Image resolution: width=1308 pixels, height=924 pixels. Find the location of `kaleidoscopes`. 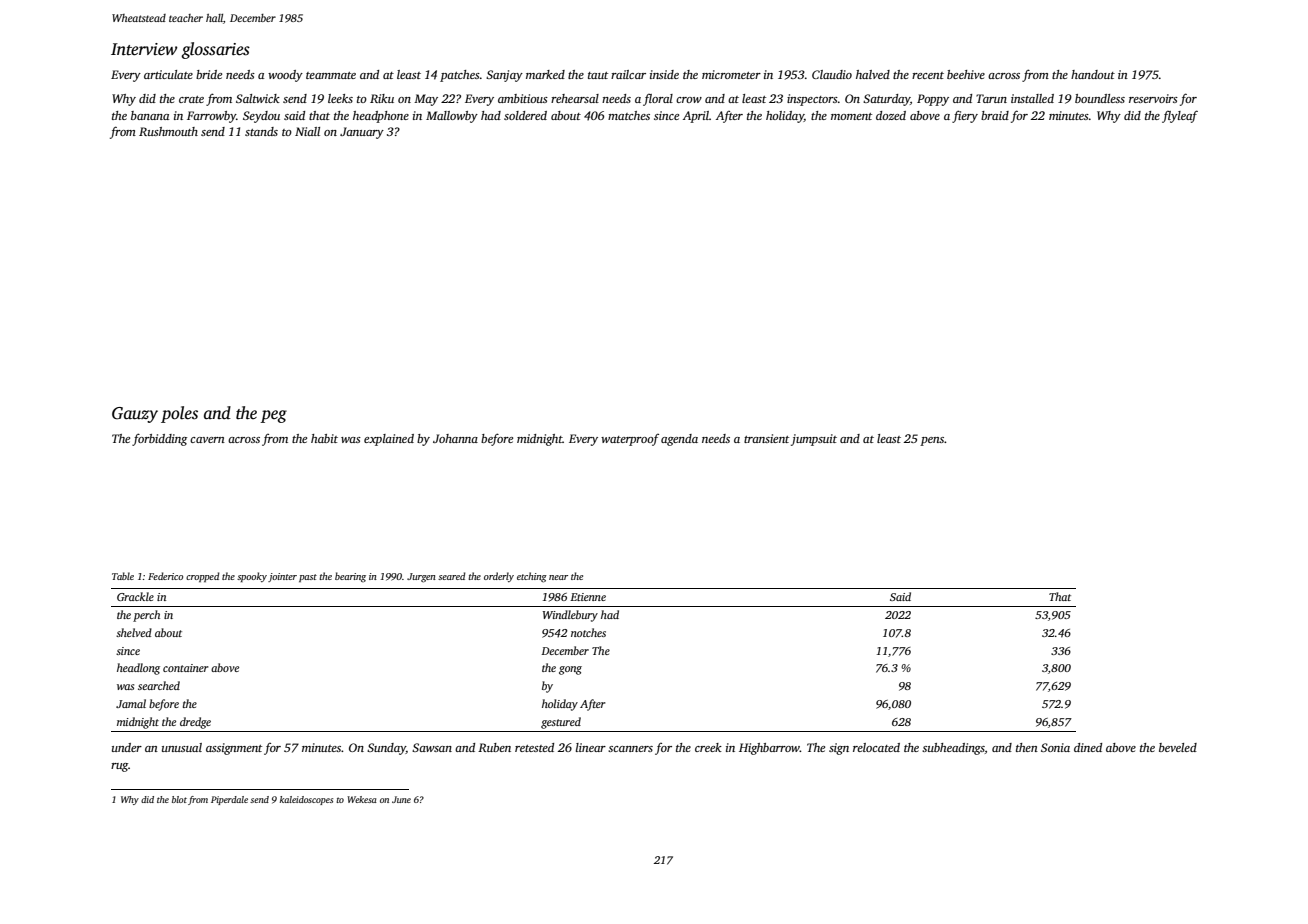

kaleidoscopes is located at coordinates (306, 800).
